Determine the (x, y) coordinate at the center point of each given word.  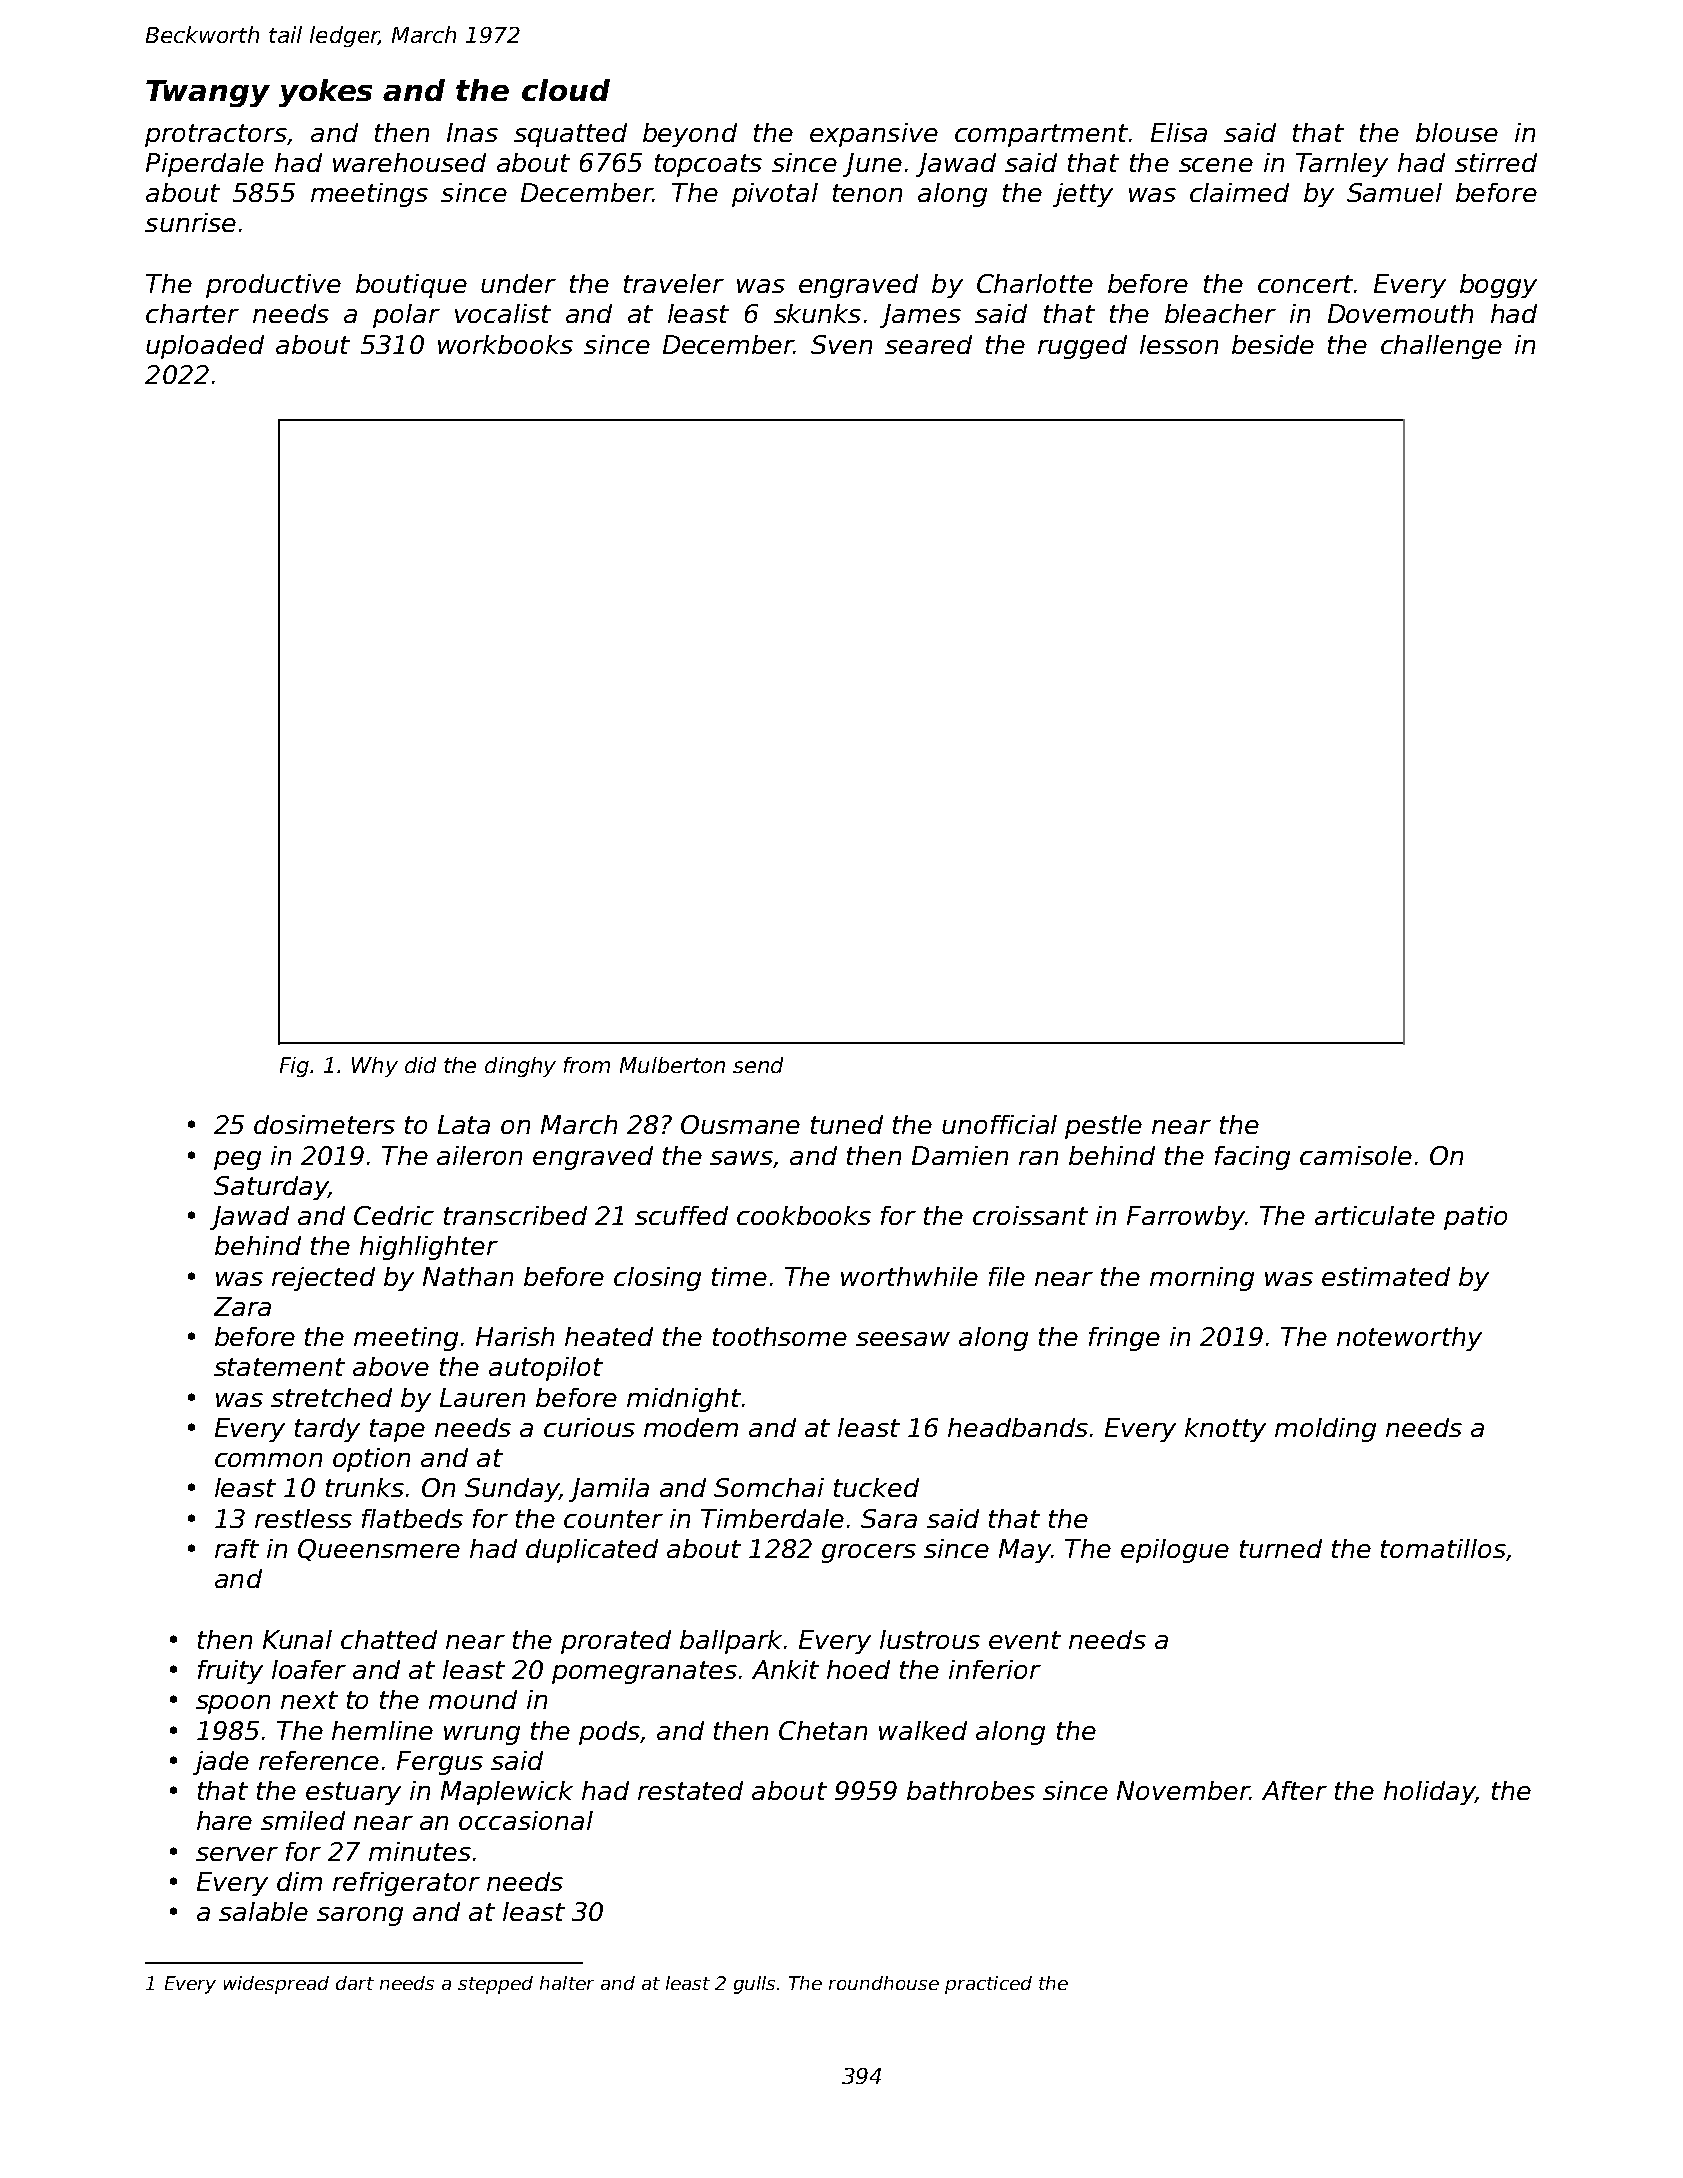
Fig (294, 1067)
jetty (1083, 195)
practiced (988, 1985)
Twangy (208, 93)
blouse (1457, 132)
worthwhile (909, 1276)
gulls (754, 1985)
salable (263, 1911)
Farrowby (1186, 1218)
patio (1475, 1218)
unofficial (999, 1124)
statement (279, 1367)
